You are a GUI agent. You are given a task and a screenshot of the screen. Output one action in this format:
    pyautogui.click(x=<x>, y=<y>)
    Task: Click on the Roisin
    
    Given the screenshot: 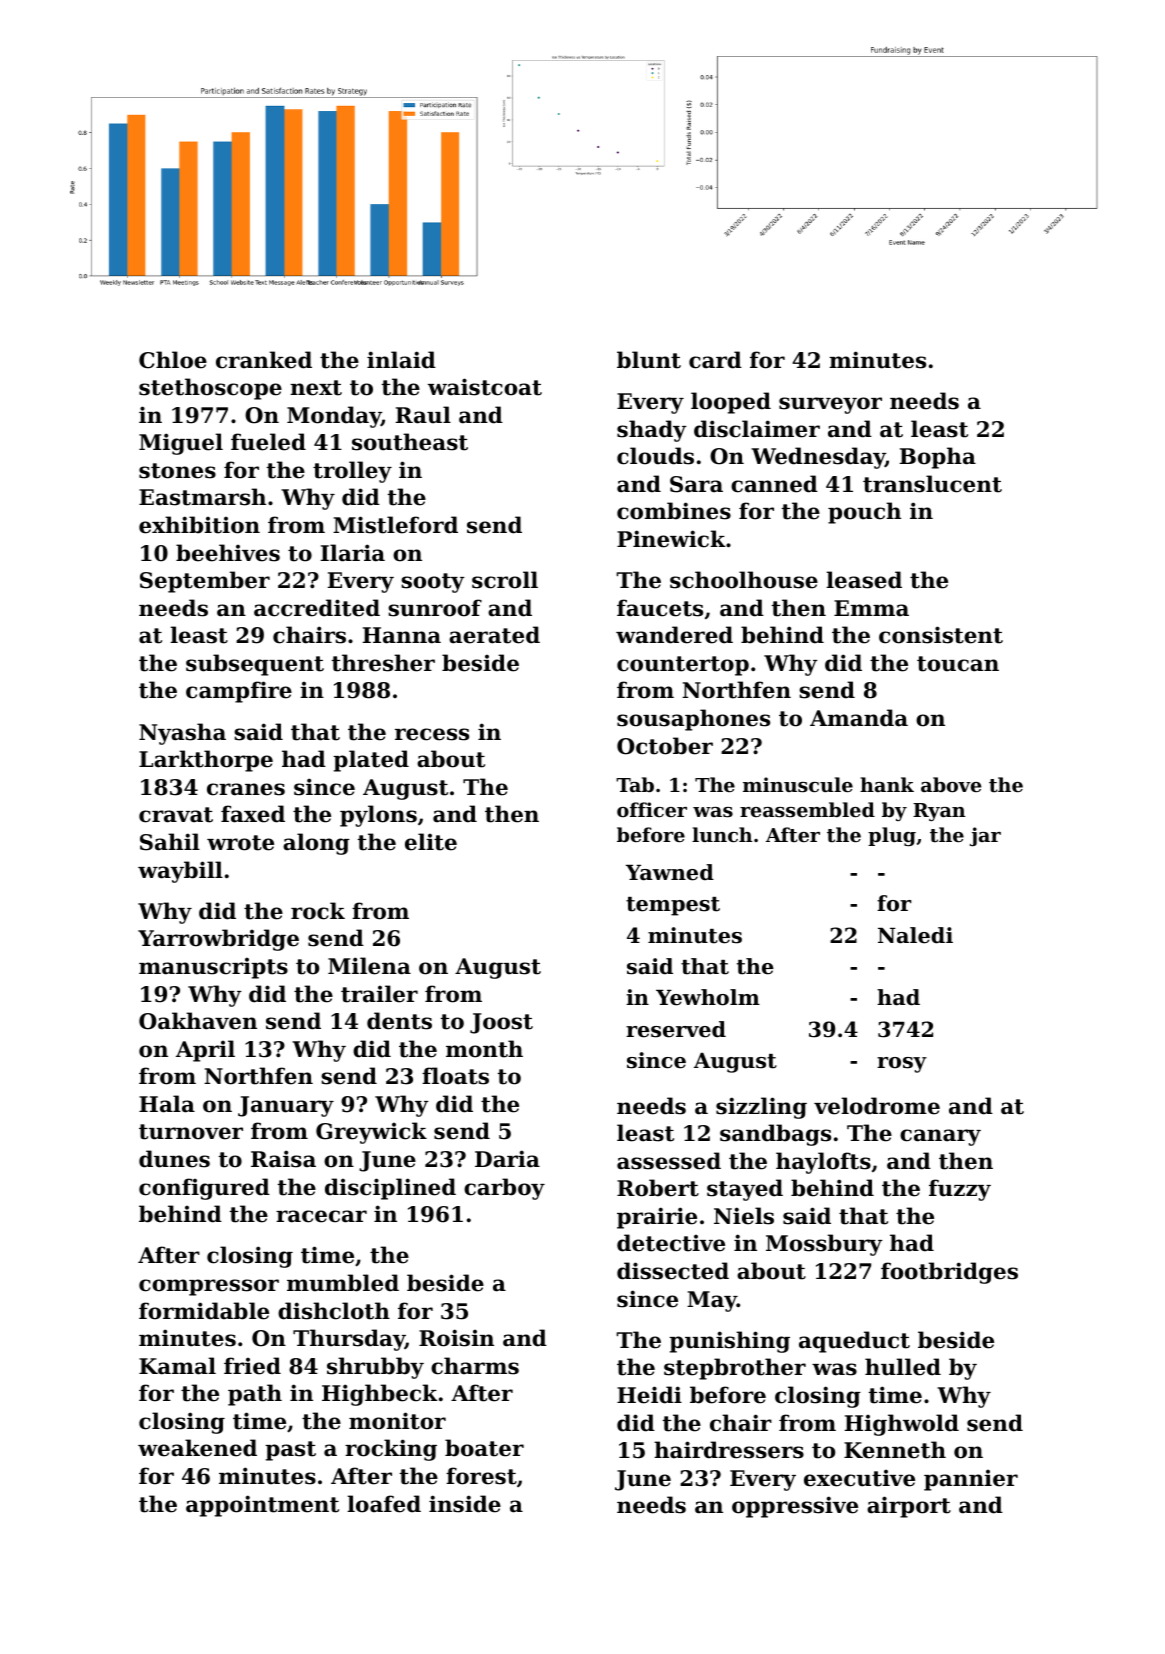 What is the action you would take?
    pyautogui.click(x=456, y=1338)
